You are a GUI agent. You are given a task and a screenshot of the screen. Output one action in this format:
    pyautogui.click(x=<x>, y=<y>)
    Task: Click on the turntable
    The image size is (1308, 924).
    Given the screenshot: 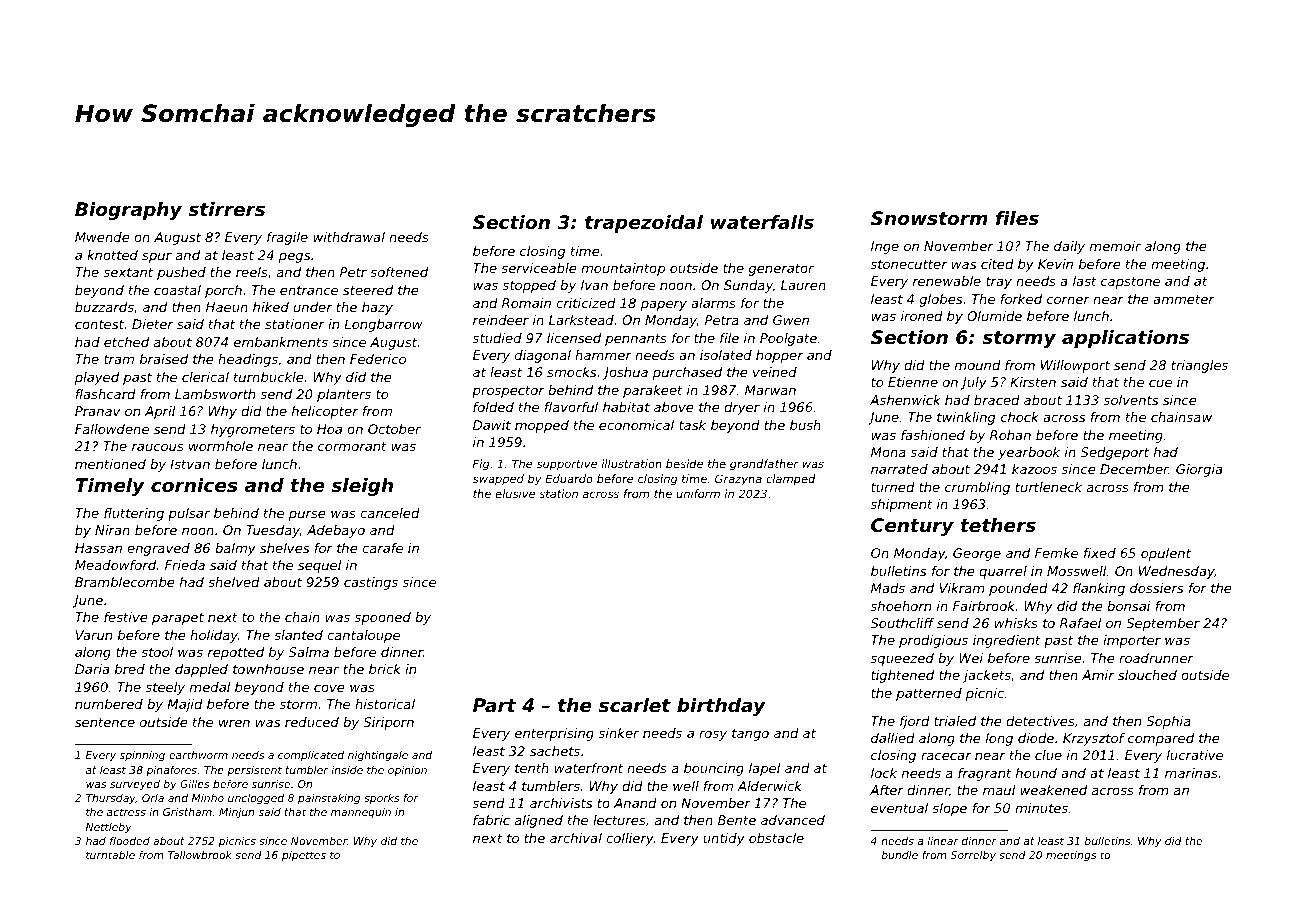 What is the action you would take?
    pyautogui.click(x=110, y=855)
